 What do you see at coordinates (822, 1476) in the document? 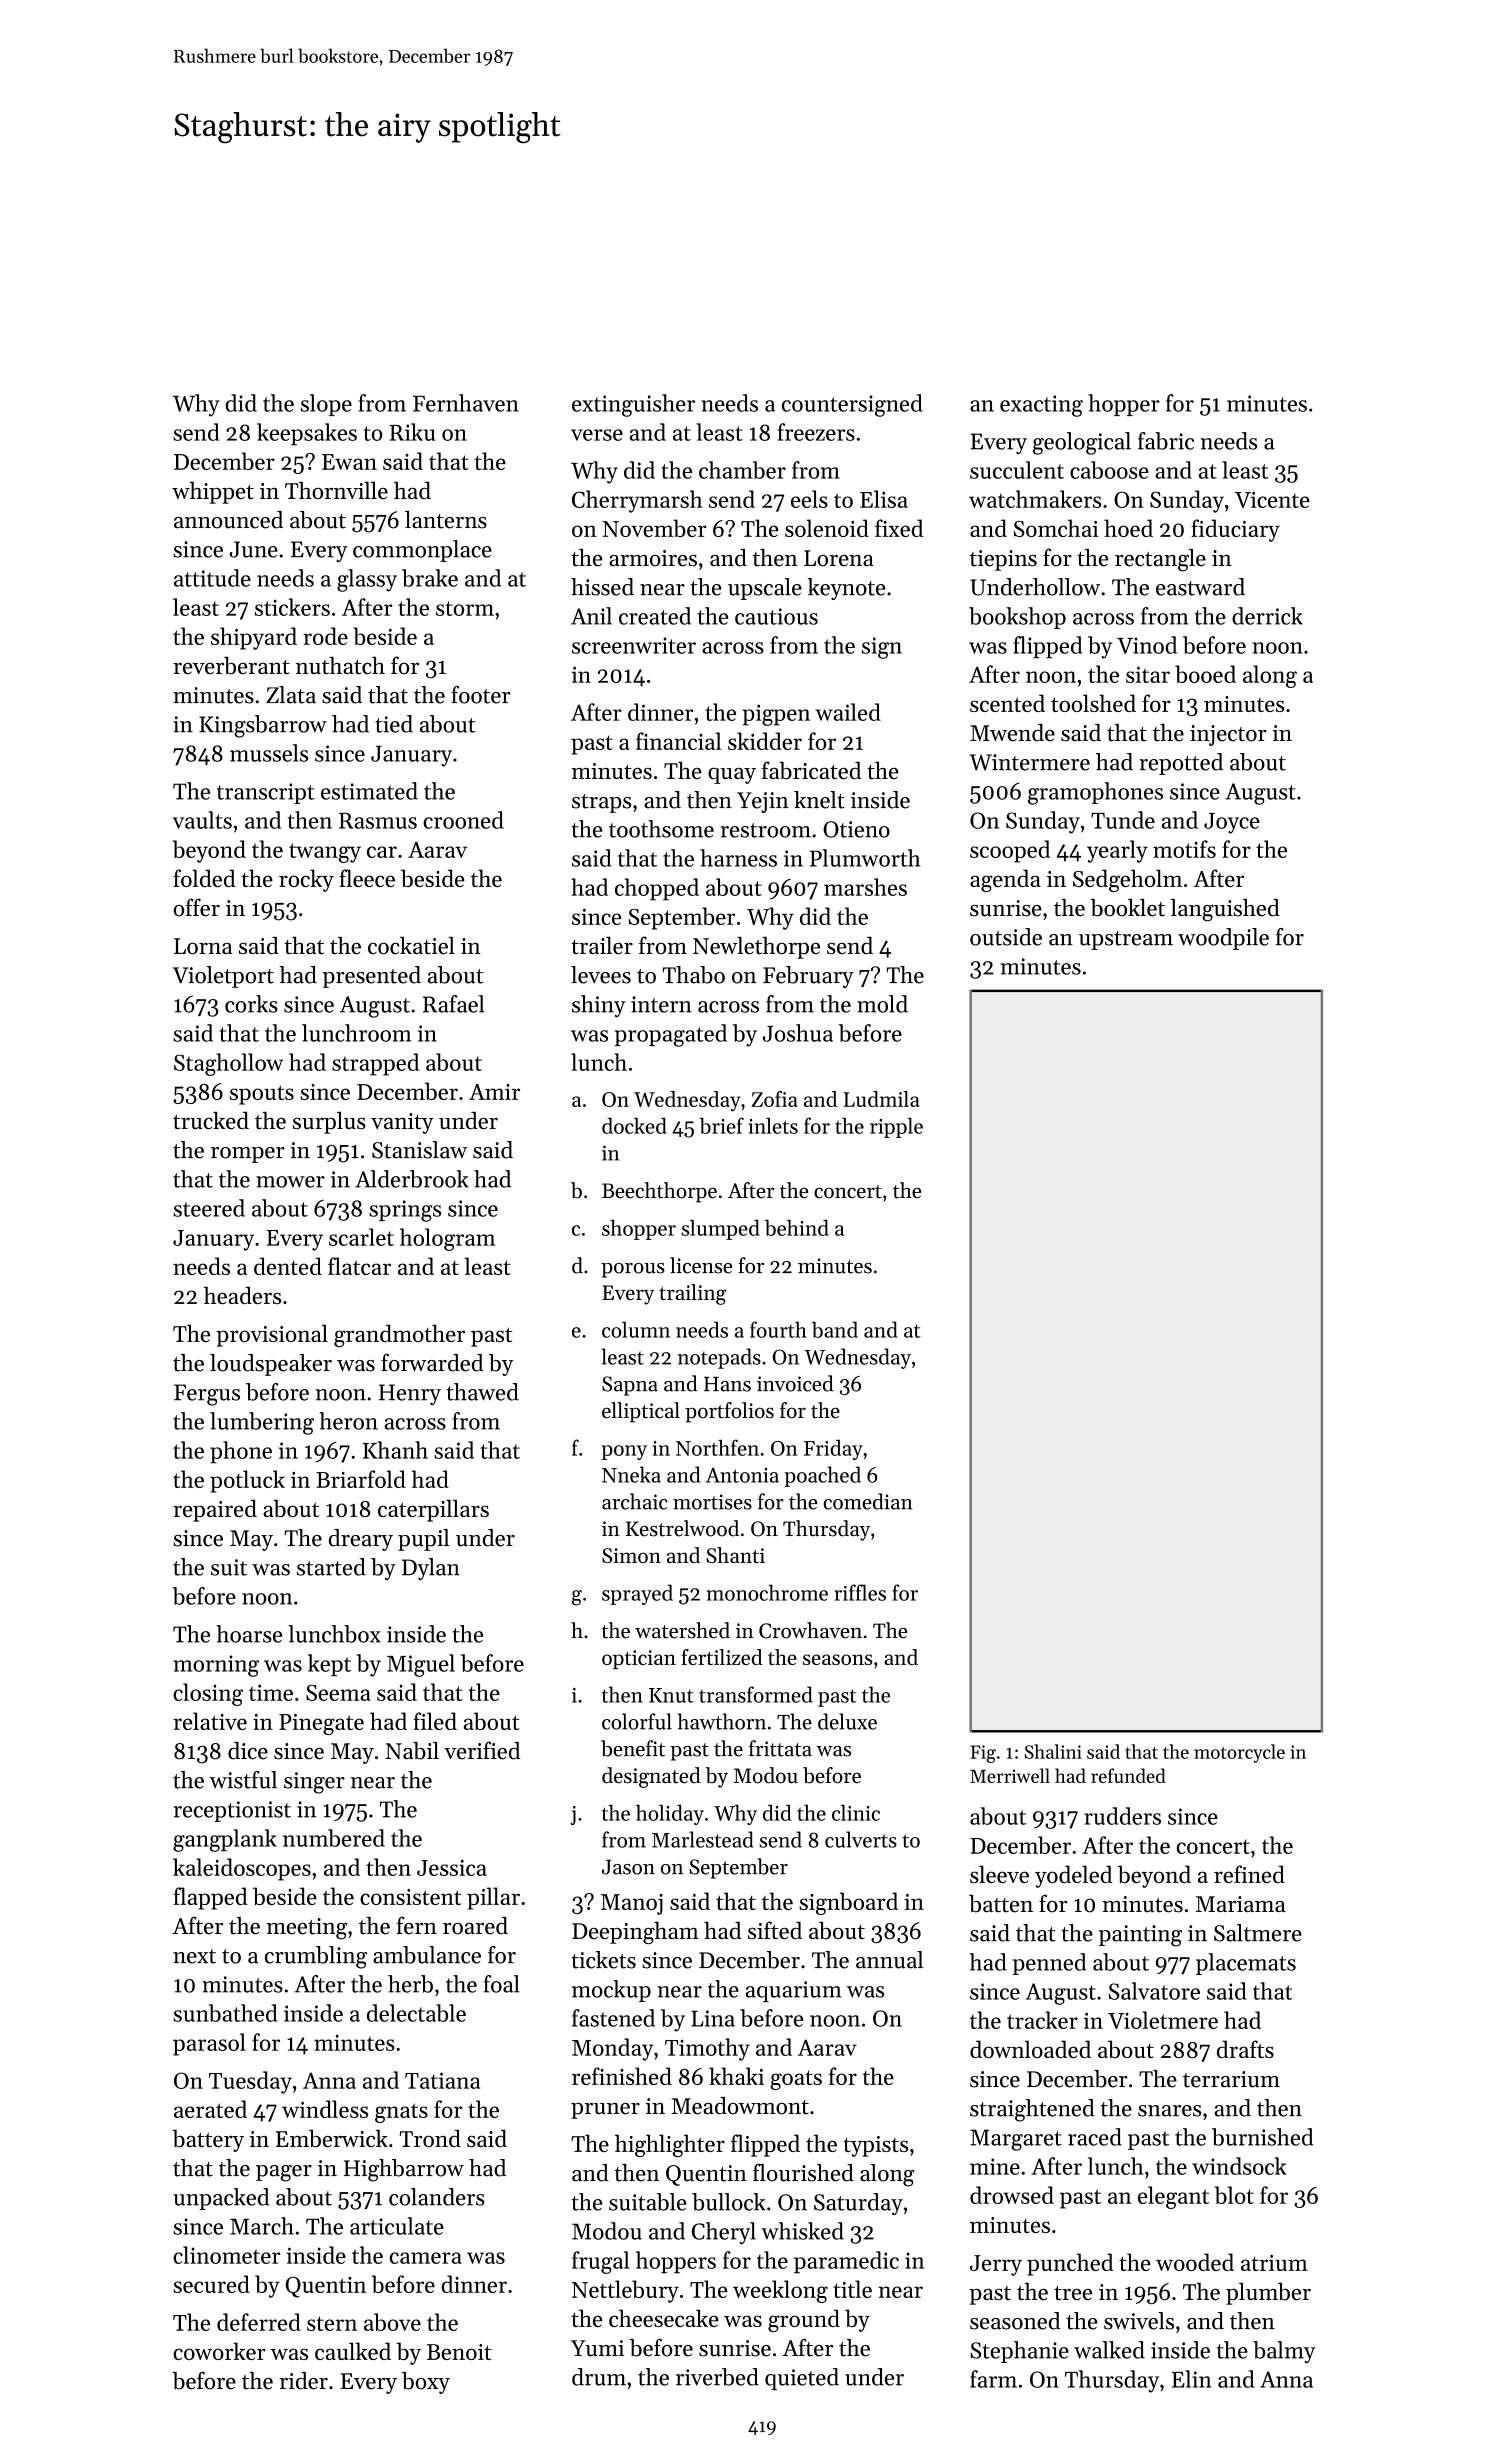
I see `poached` at bounding box center [822, 1476].
